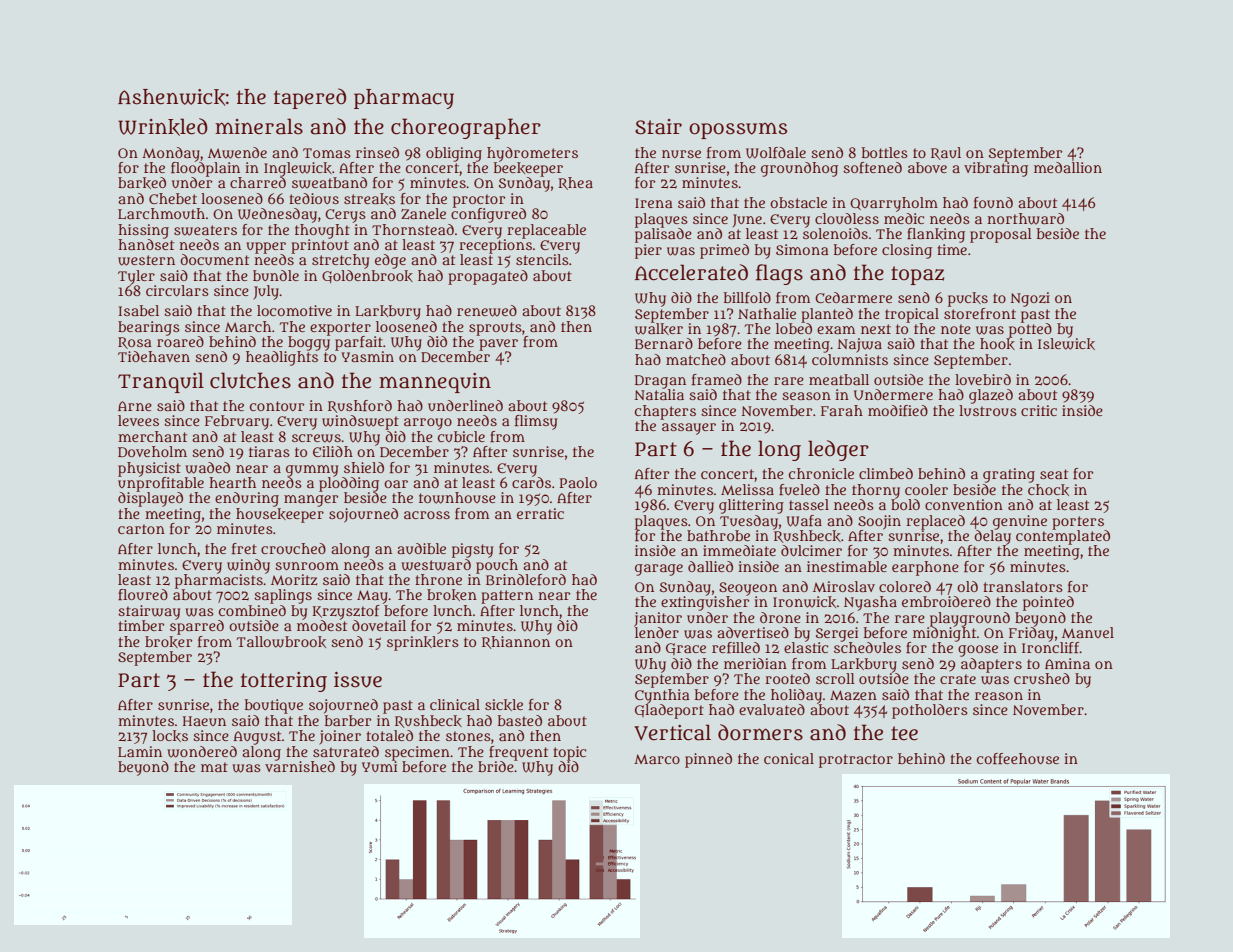 The height and width of the image is (952, 1233). Describe the element at coordinates (738, 130) in the image. I see `opossums` at that location.
